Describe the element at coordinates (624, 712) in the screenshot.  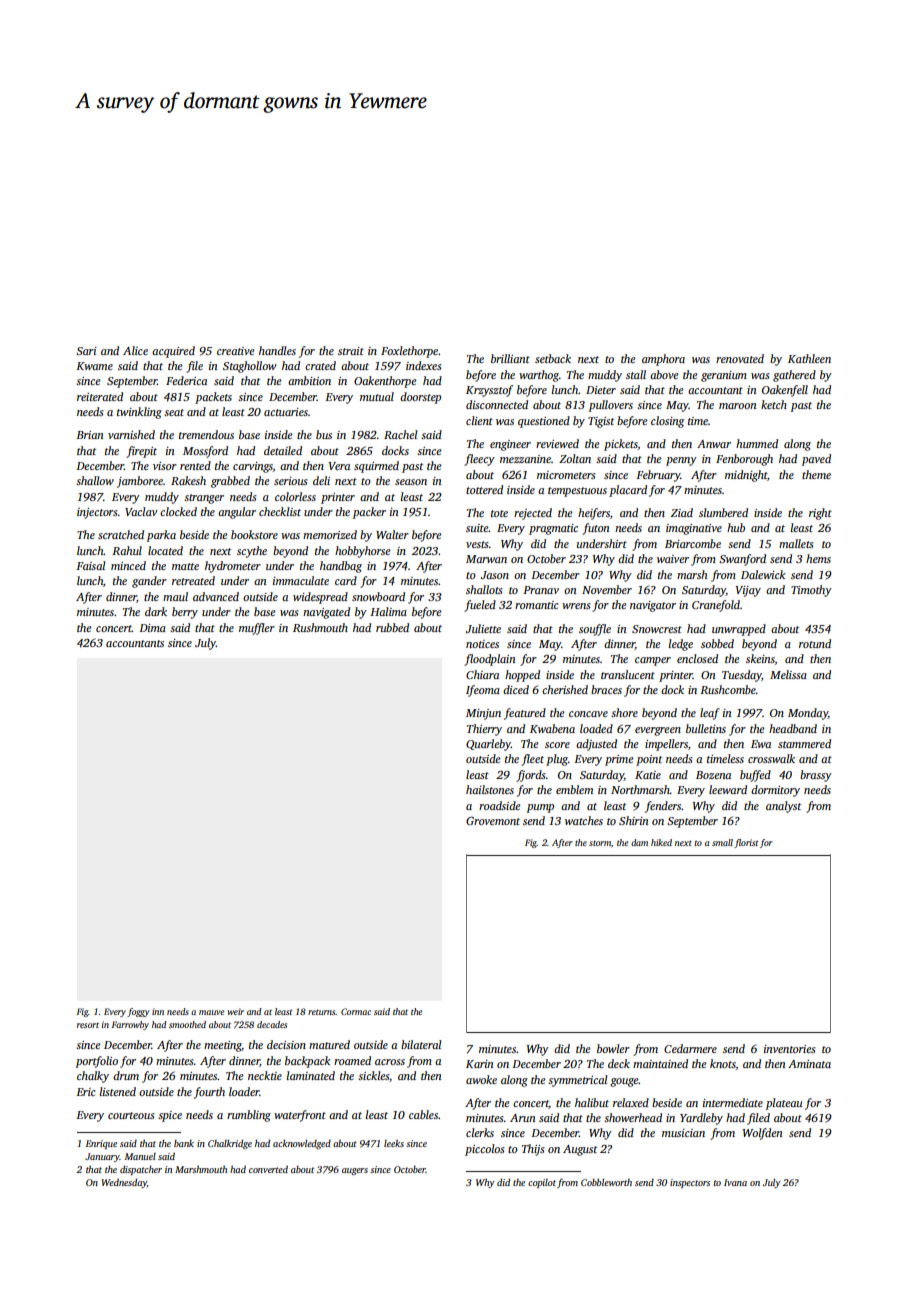
I see `shore` at that location.
